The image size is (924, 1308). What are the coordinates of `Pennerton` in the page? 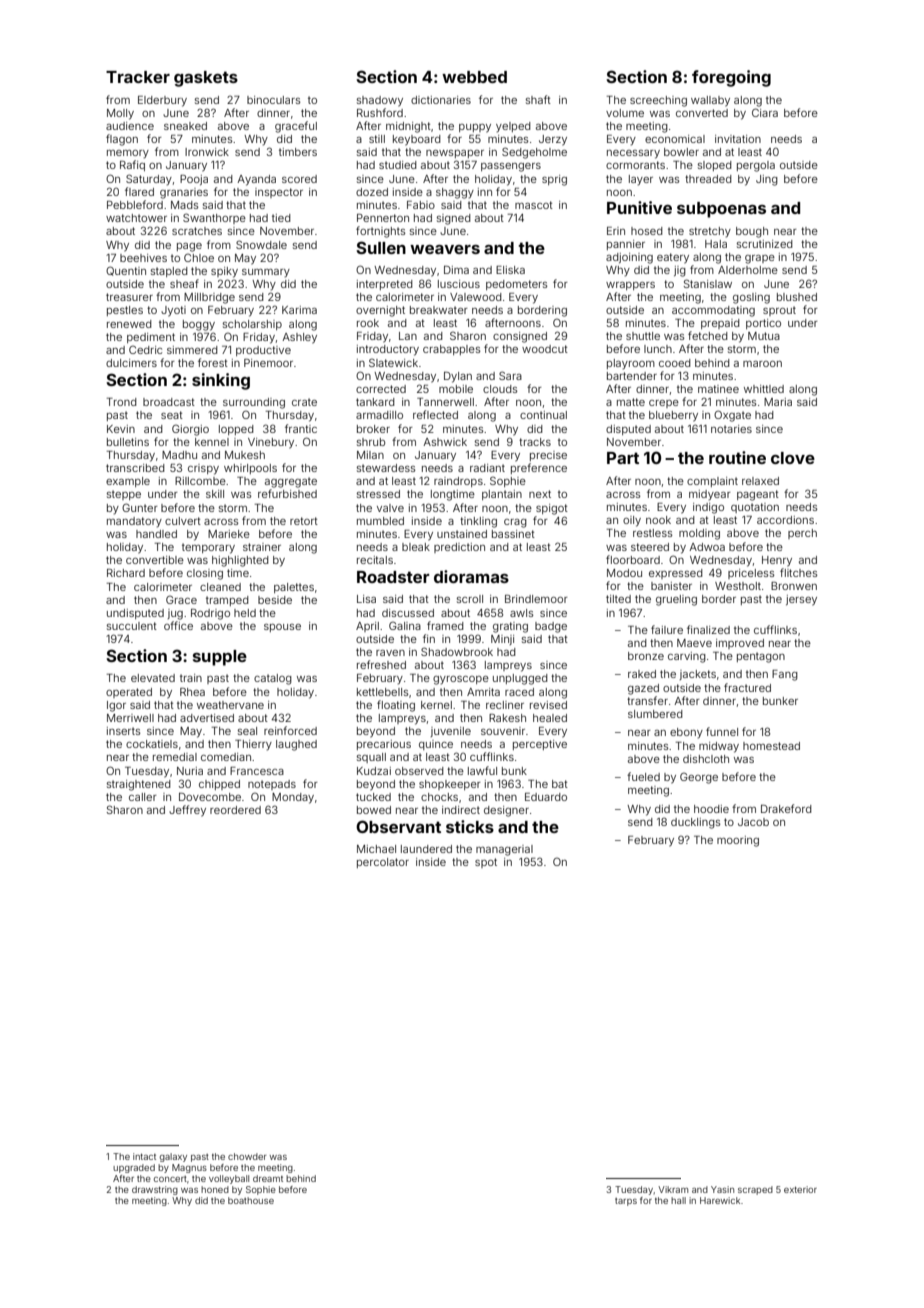 It's located at (383, 218).
